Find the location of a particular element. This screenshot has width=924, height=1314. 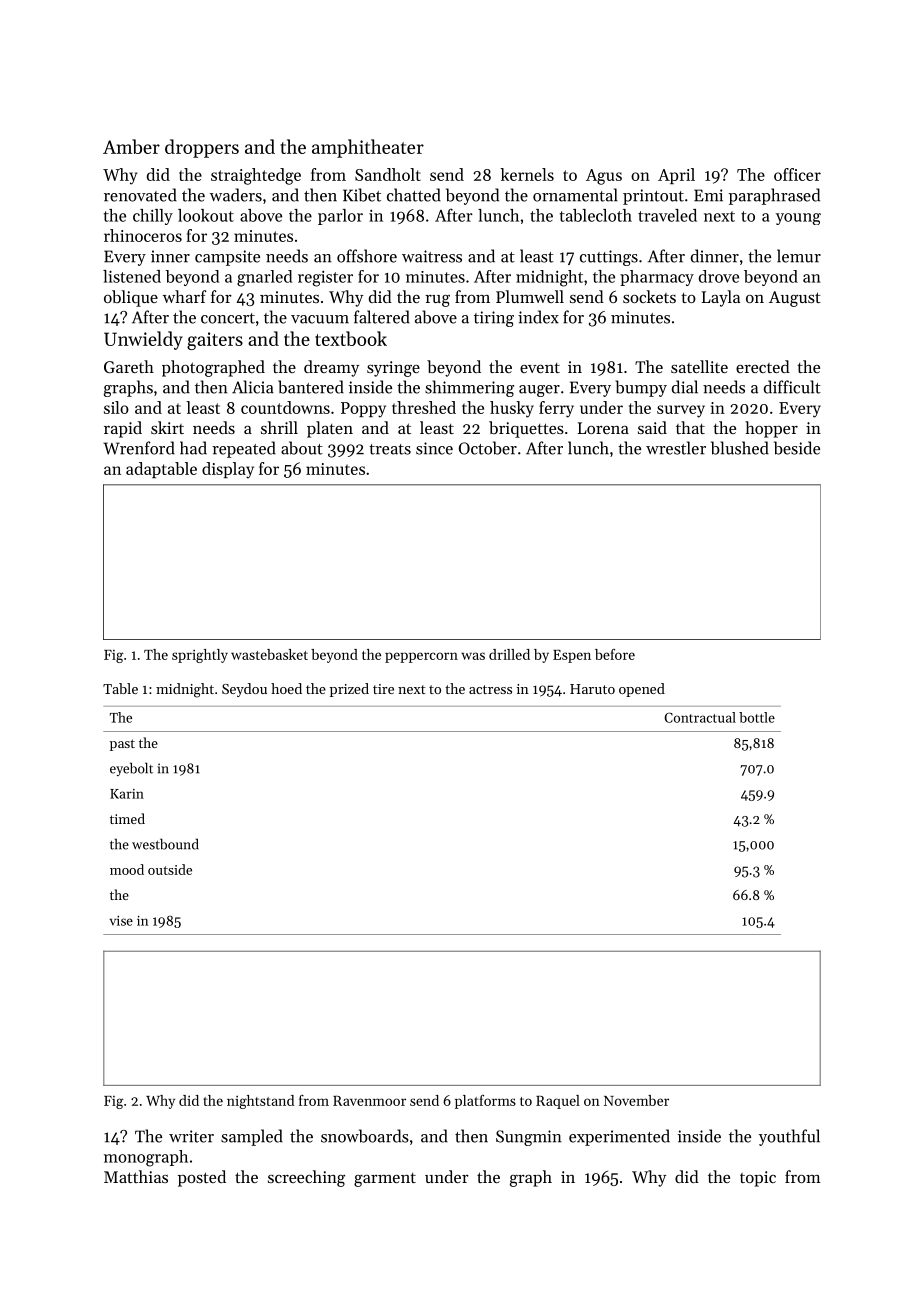

chatted is located at coordinates (414, 195).
